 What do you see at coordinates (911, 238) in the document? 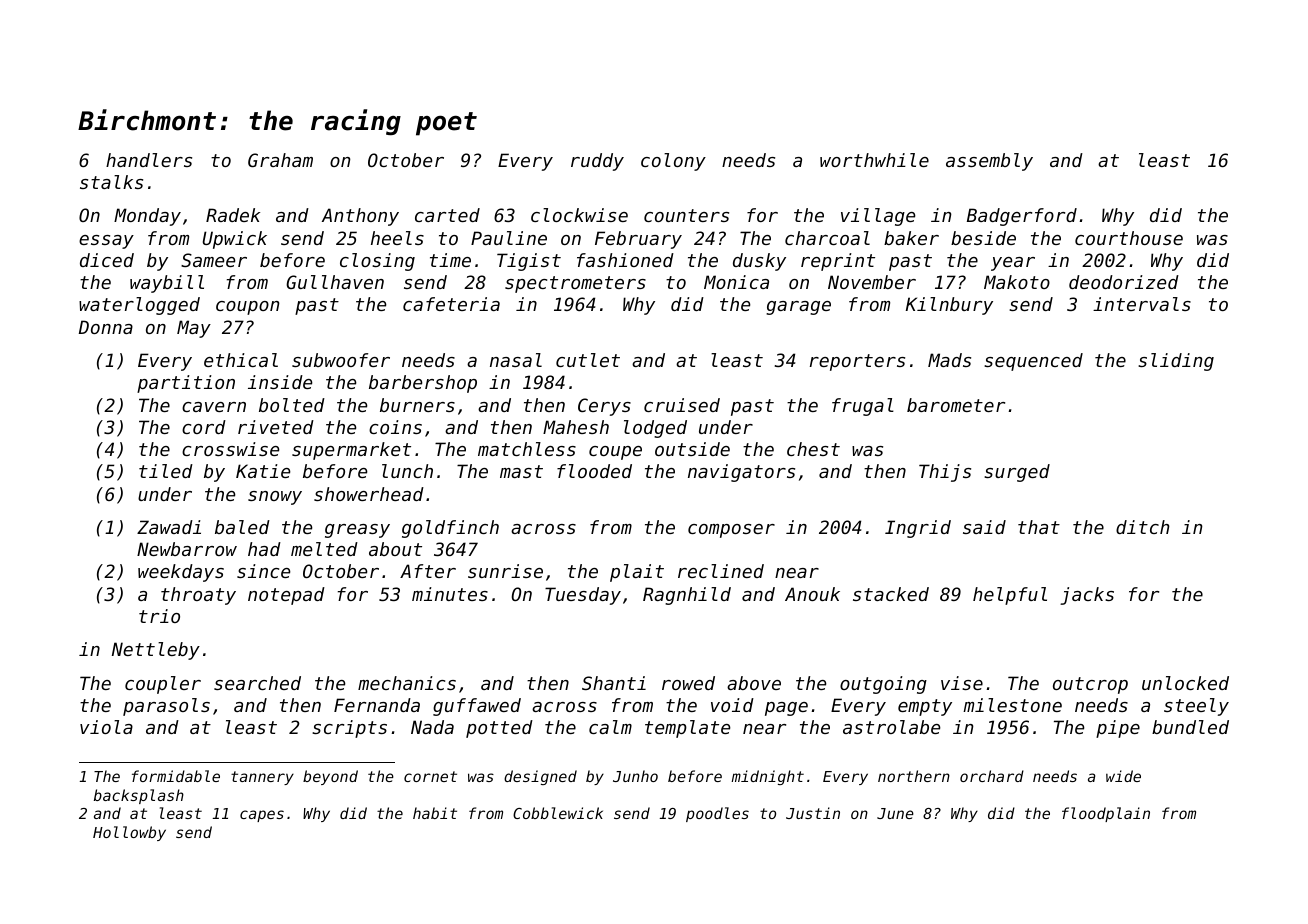
I see `baker` at bounding box center [911, 238].
